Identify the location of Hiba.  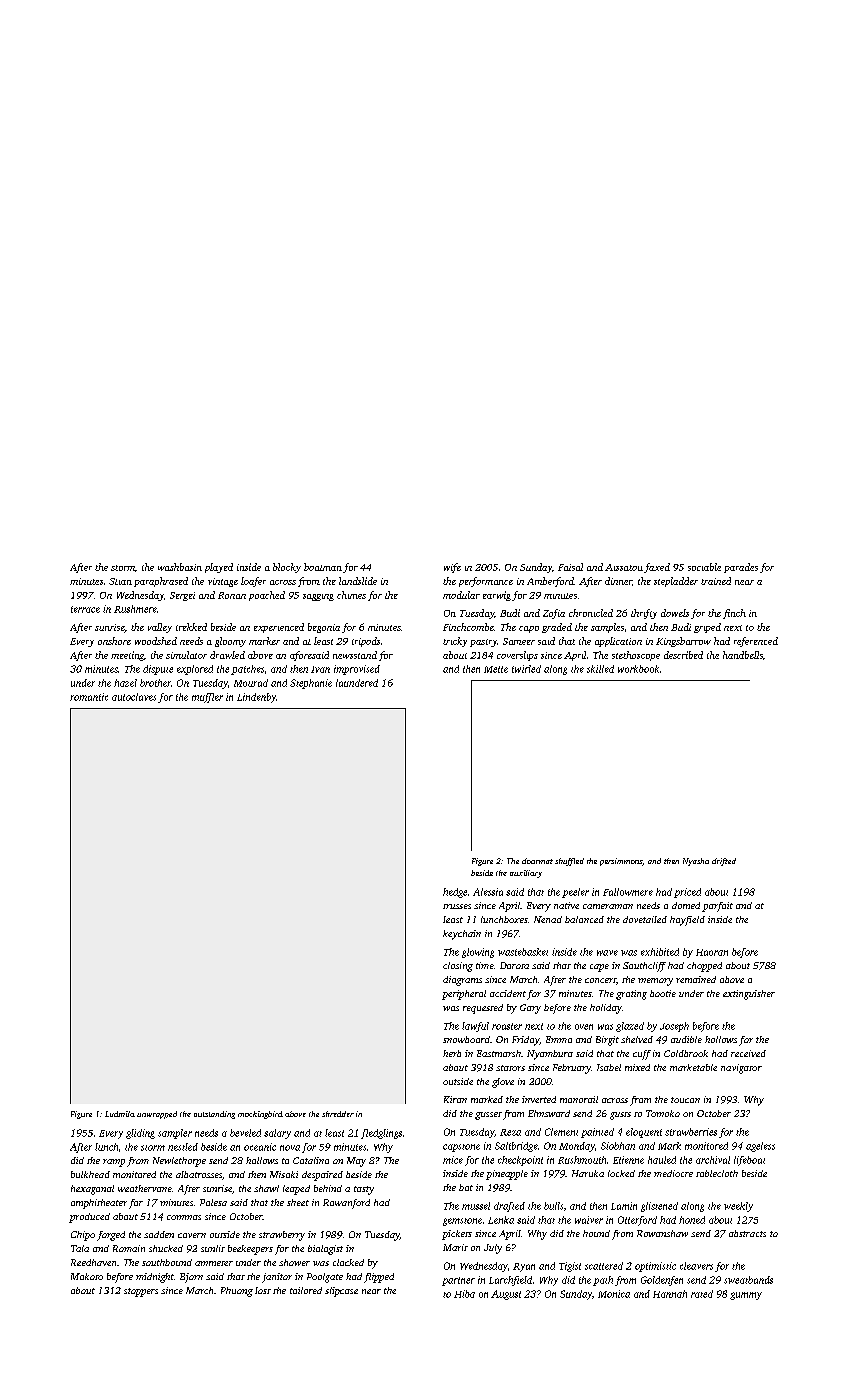
(464, 1294).
